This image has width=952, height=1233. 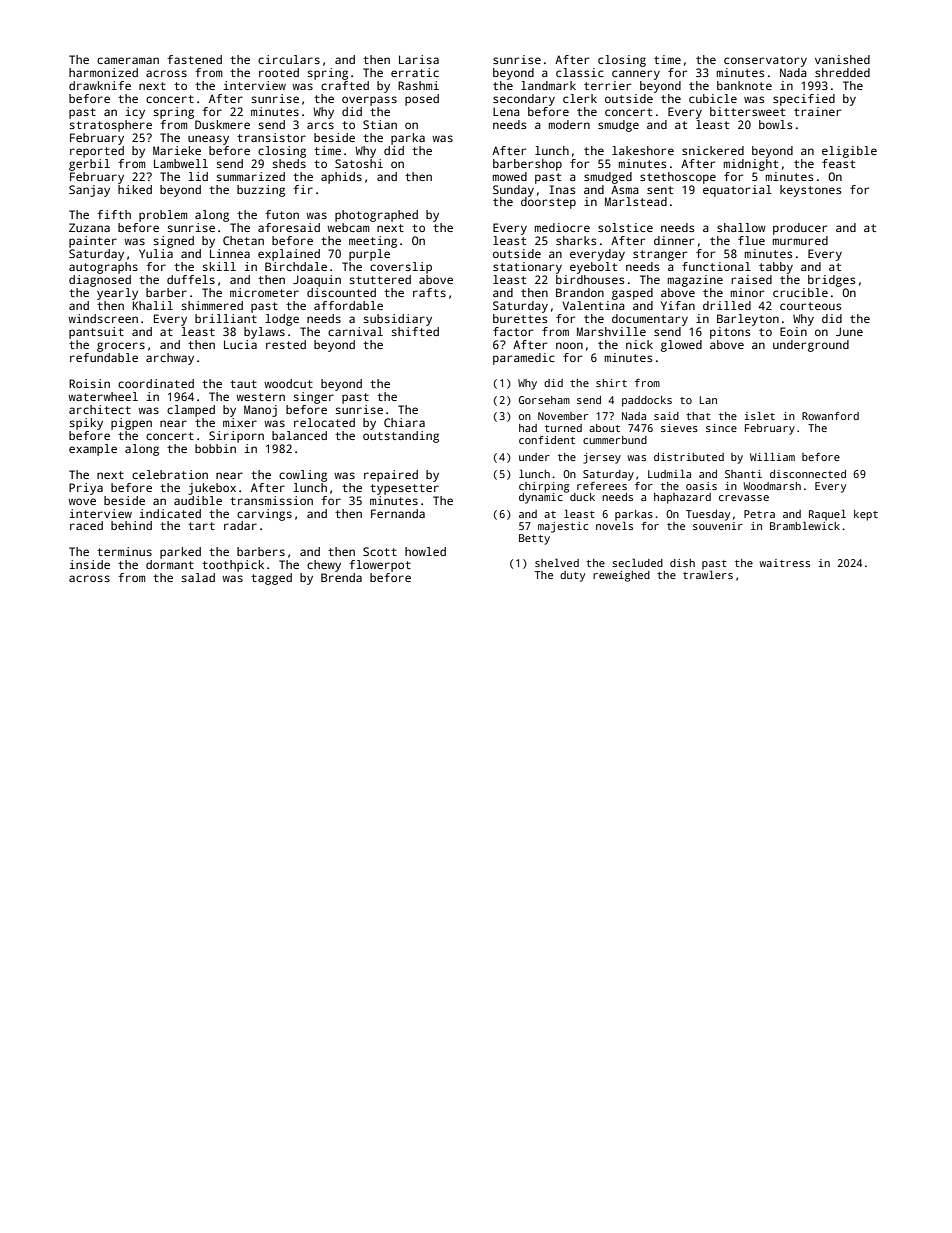 I want to click on classic, so click(x=580, y=72).
